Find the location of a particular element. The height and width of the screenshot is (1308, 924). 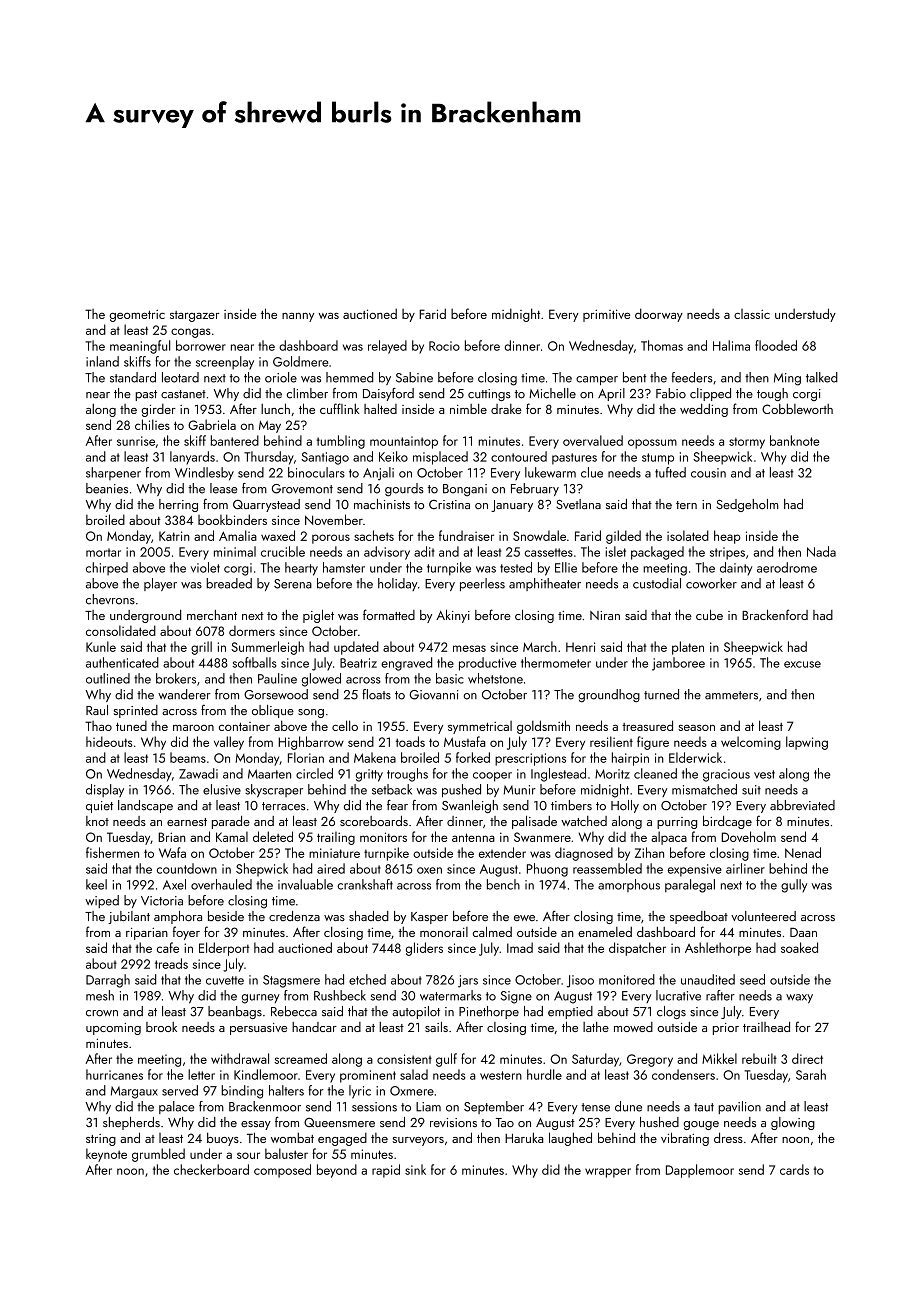

thermometer is located at coordinates (556, 662).
